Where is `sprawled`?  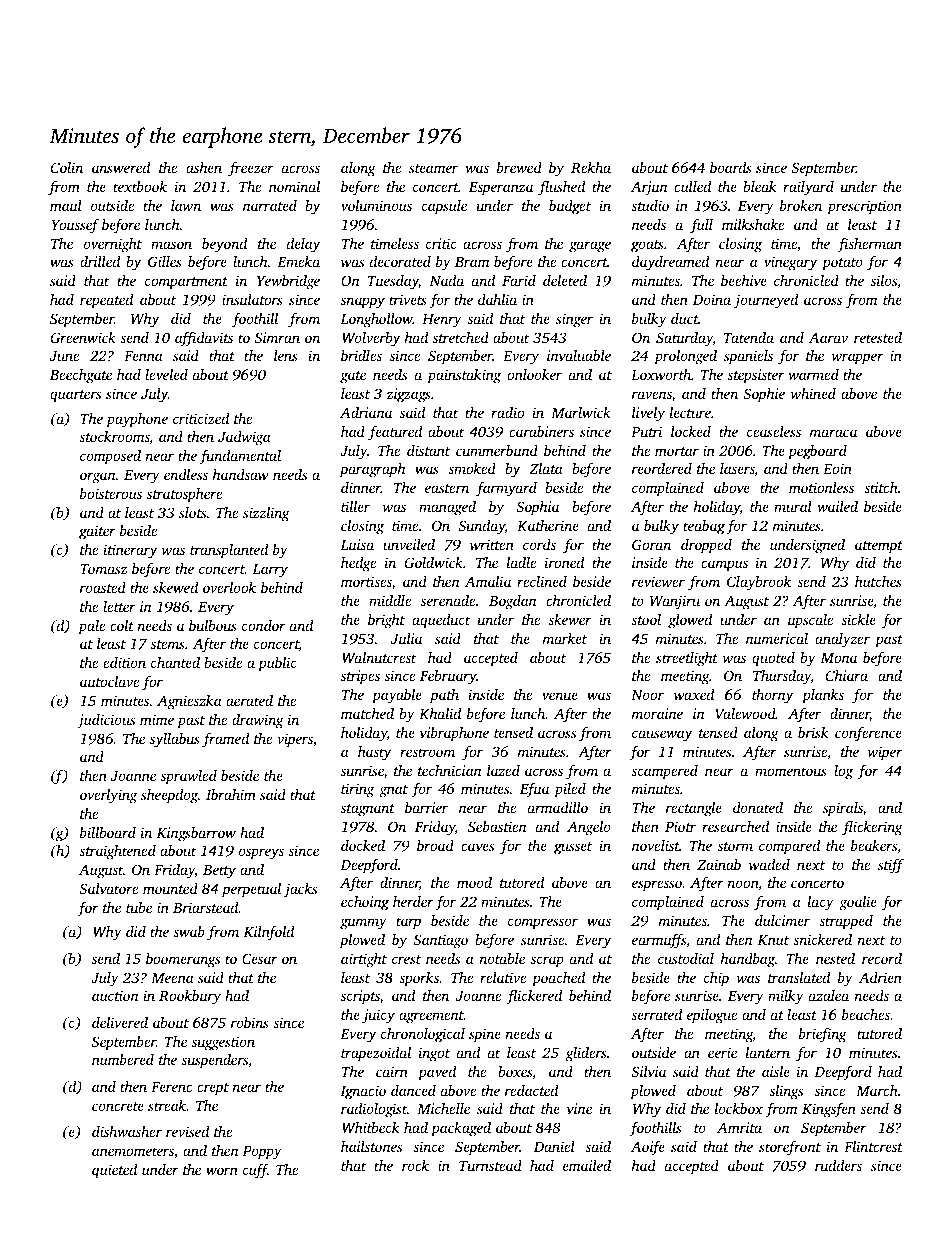 sprawled is located at coordinates (189, 777).
